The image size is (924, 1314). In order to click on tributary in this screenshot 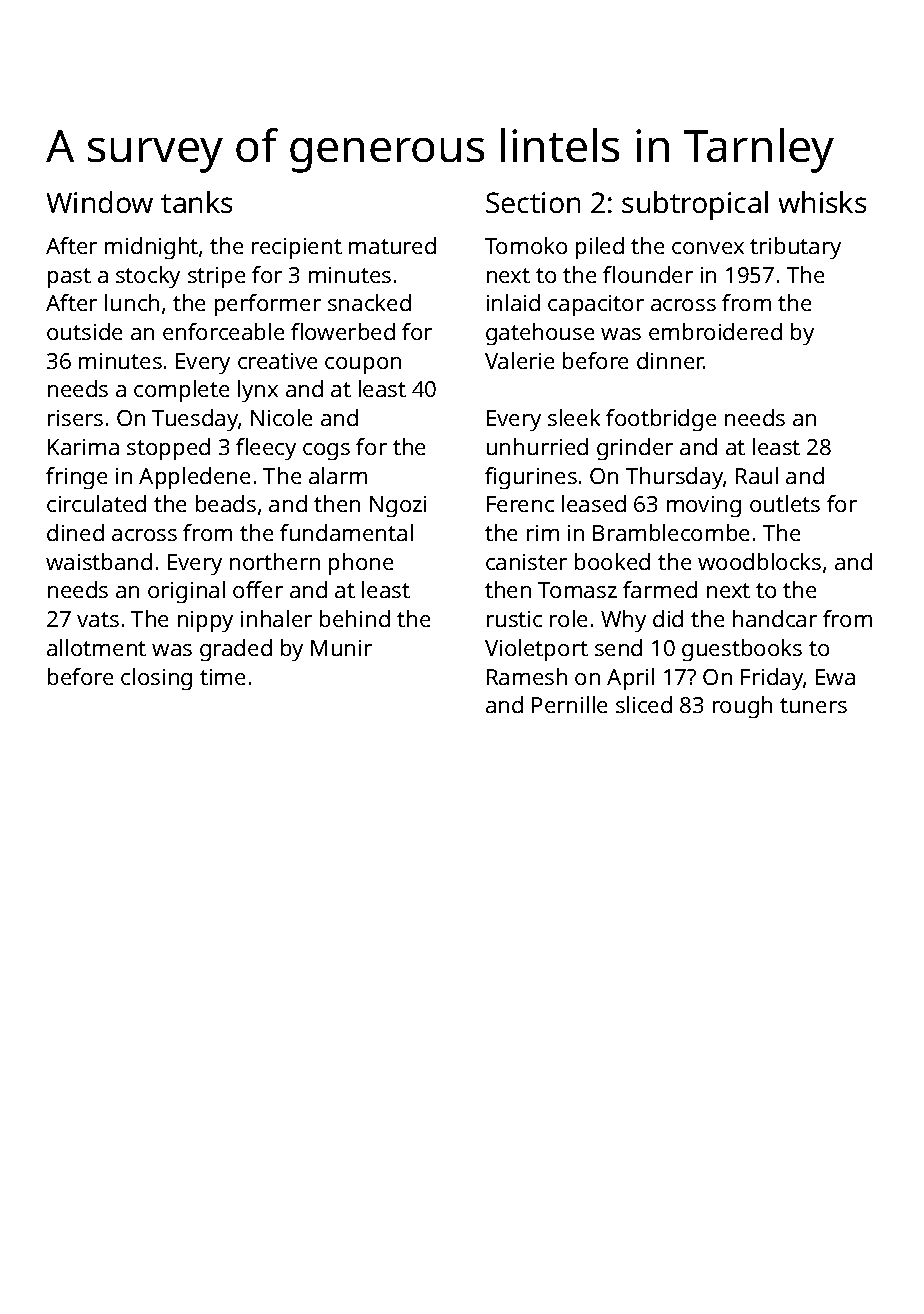, I will do `click(795, 248)`.
